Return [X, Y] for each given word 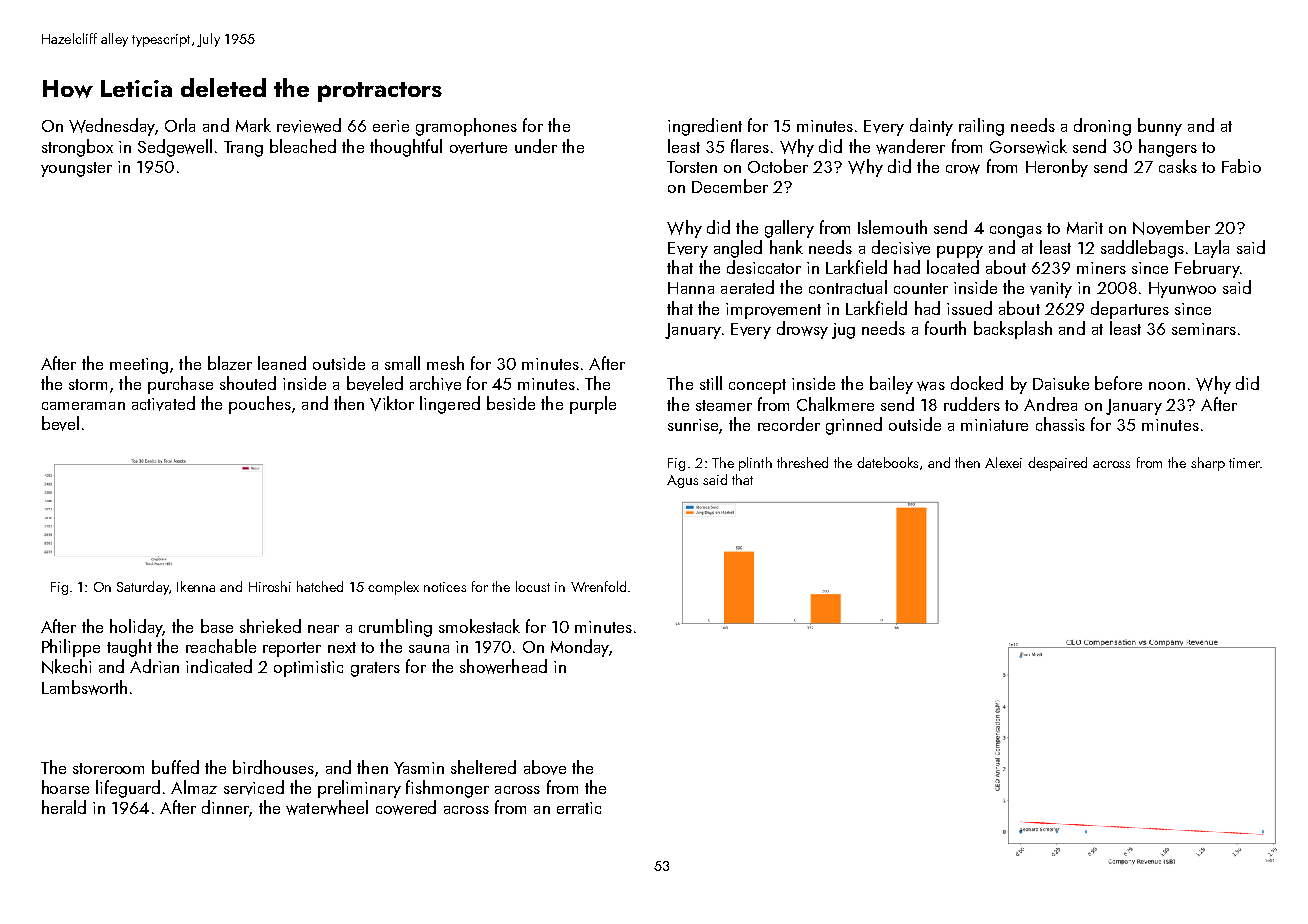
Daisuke [1061, 383]
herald [64, 807]
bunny [1160, 127]
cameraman [83, 406]
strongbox [77, 148]
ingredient [705, 127]
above [545, 767]
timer [1244, 463]
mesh [445, 363]
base [217, 626]
